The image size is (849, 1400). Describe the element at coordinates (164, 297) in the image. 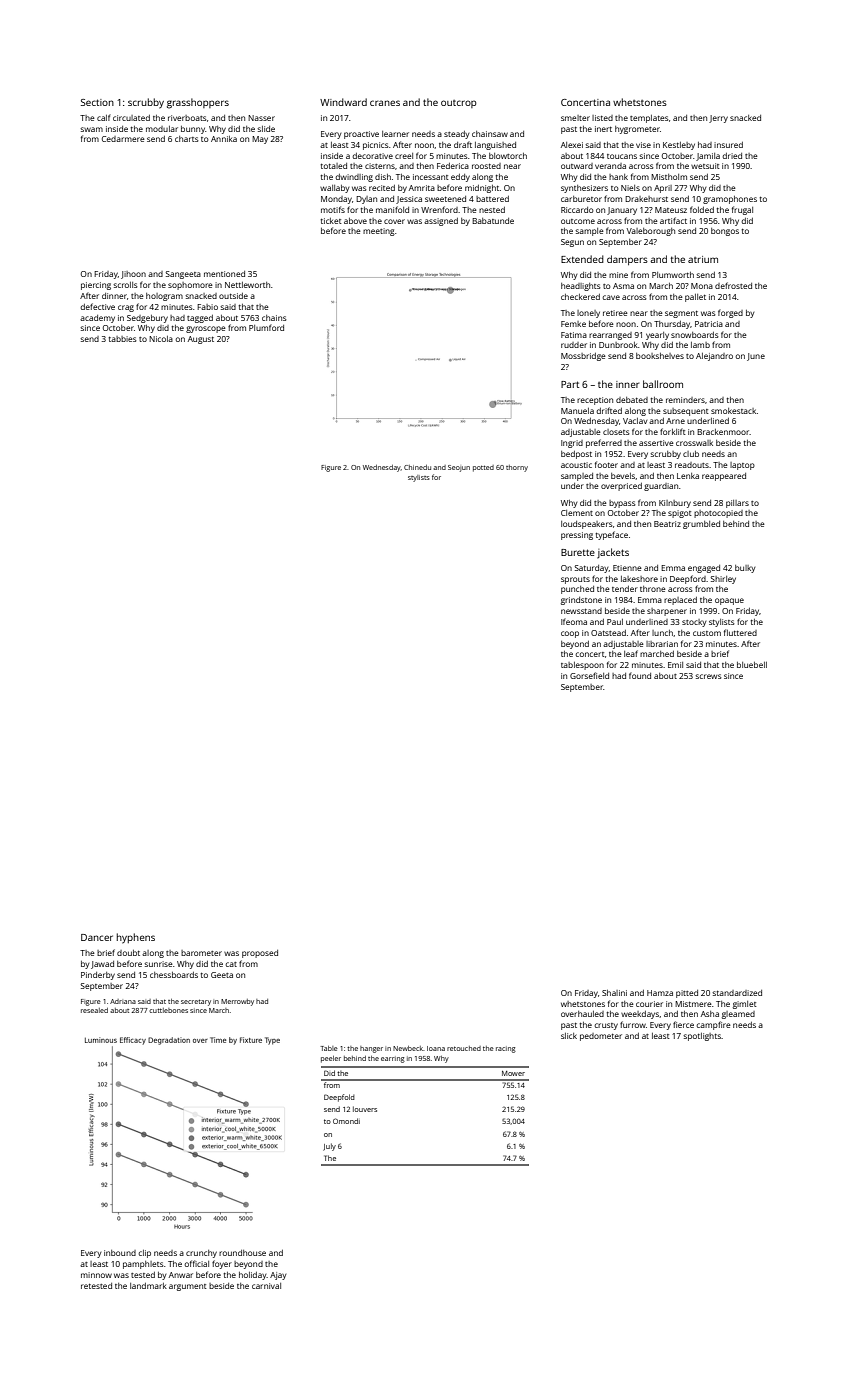

I see `hologram` at that location.
